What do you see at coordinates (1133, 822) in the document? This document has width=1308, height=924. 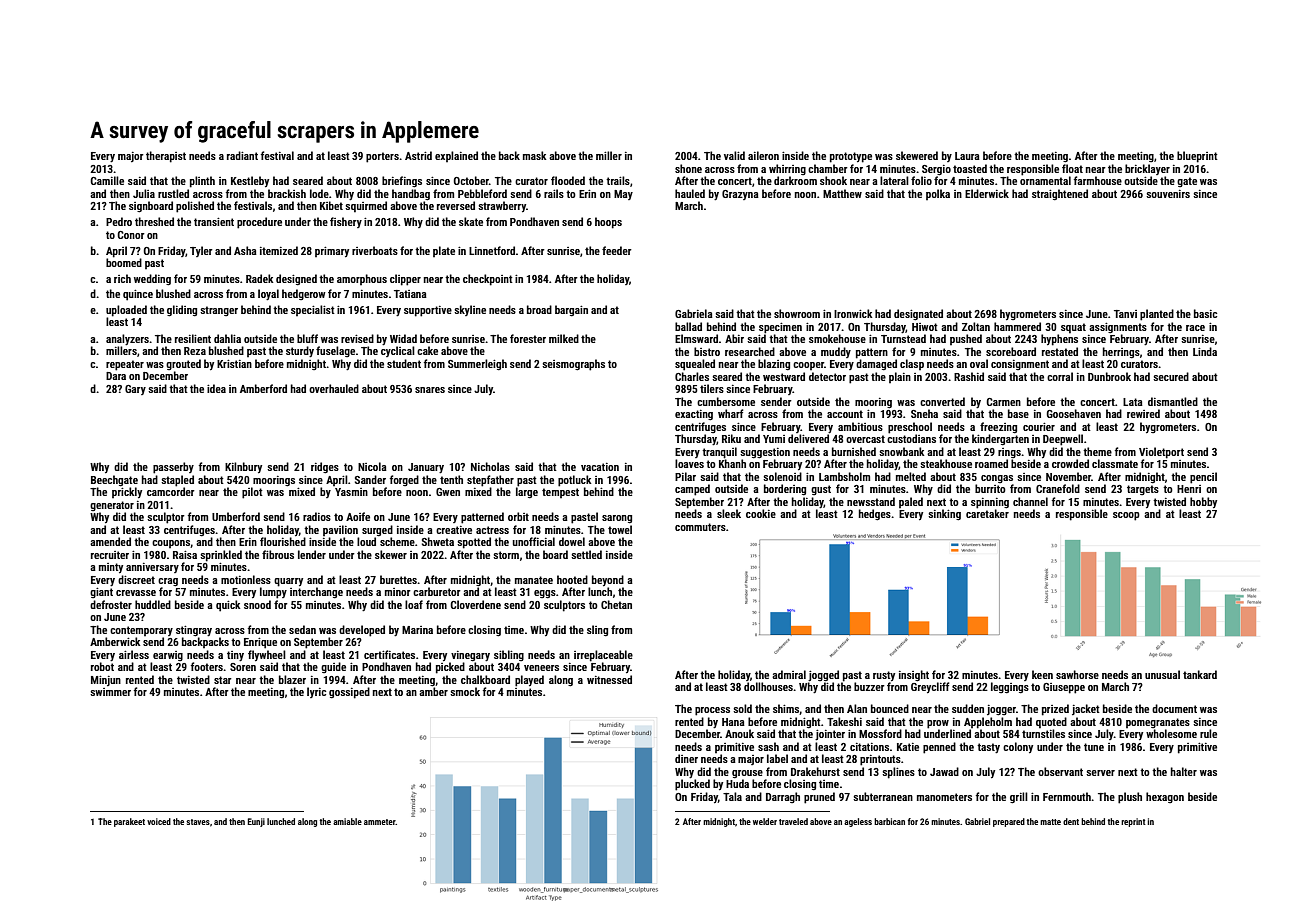 I see `reprint` at bounding box center [1133, 822].
